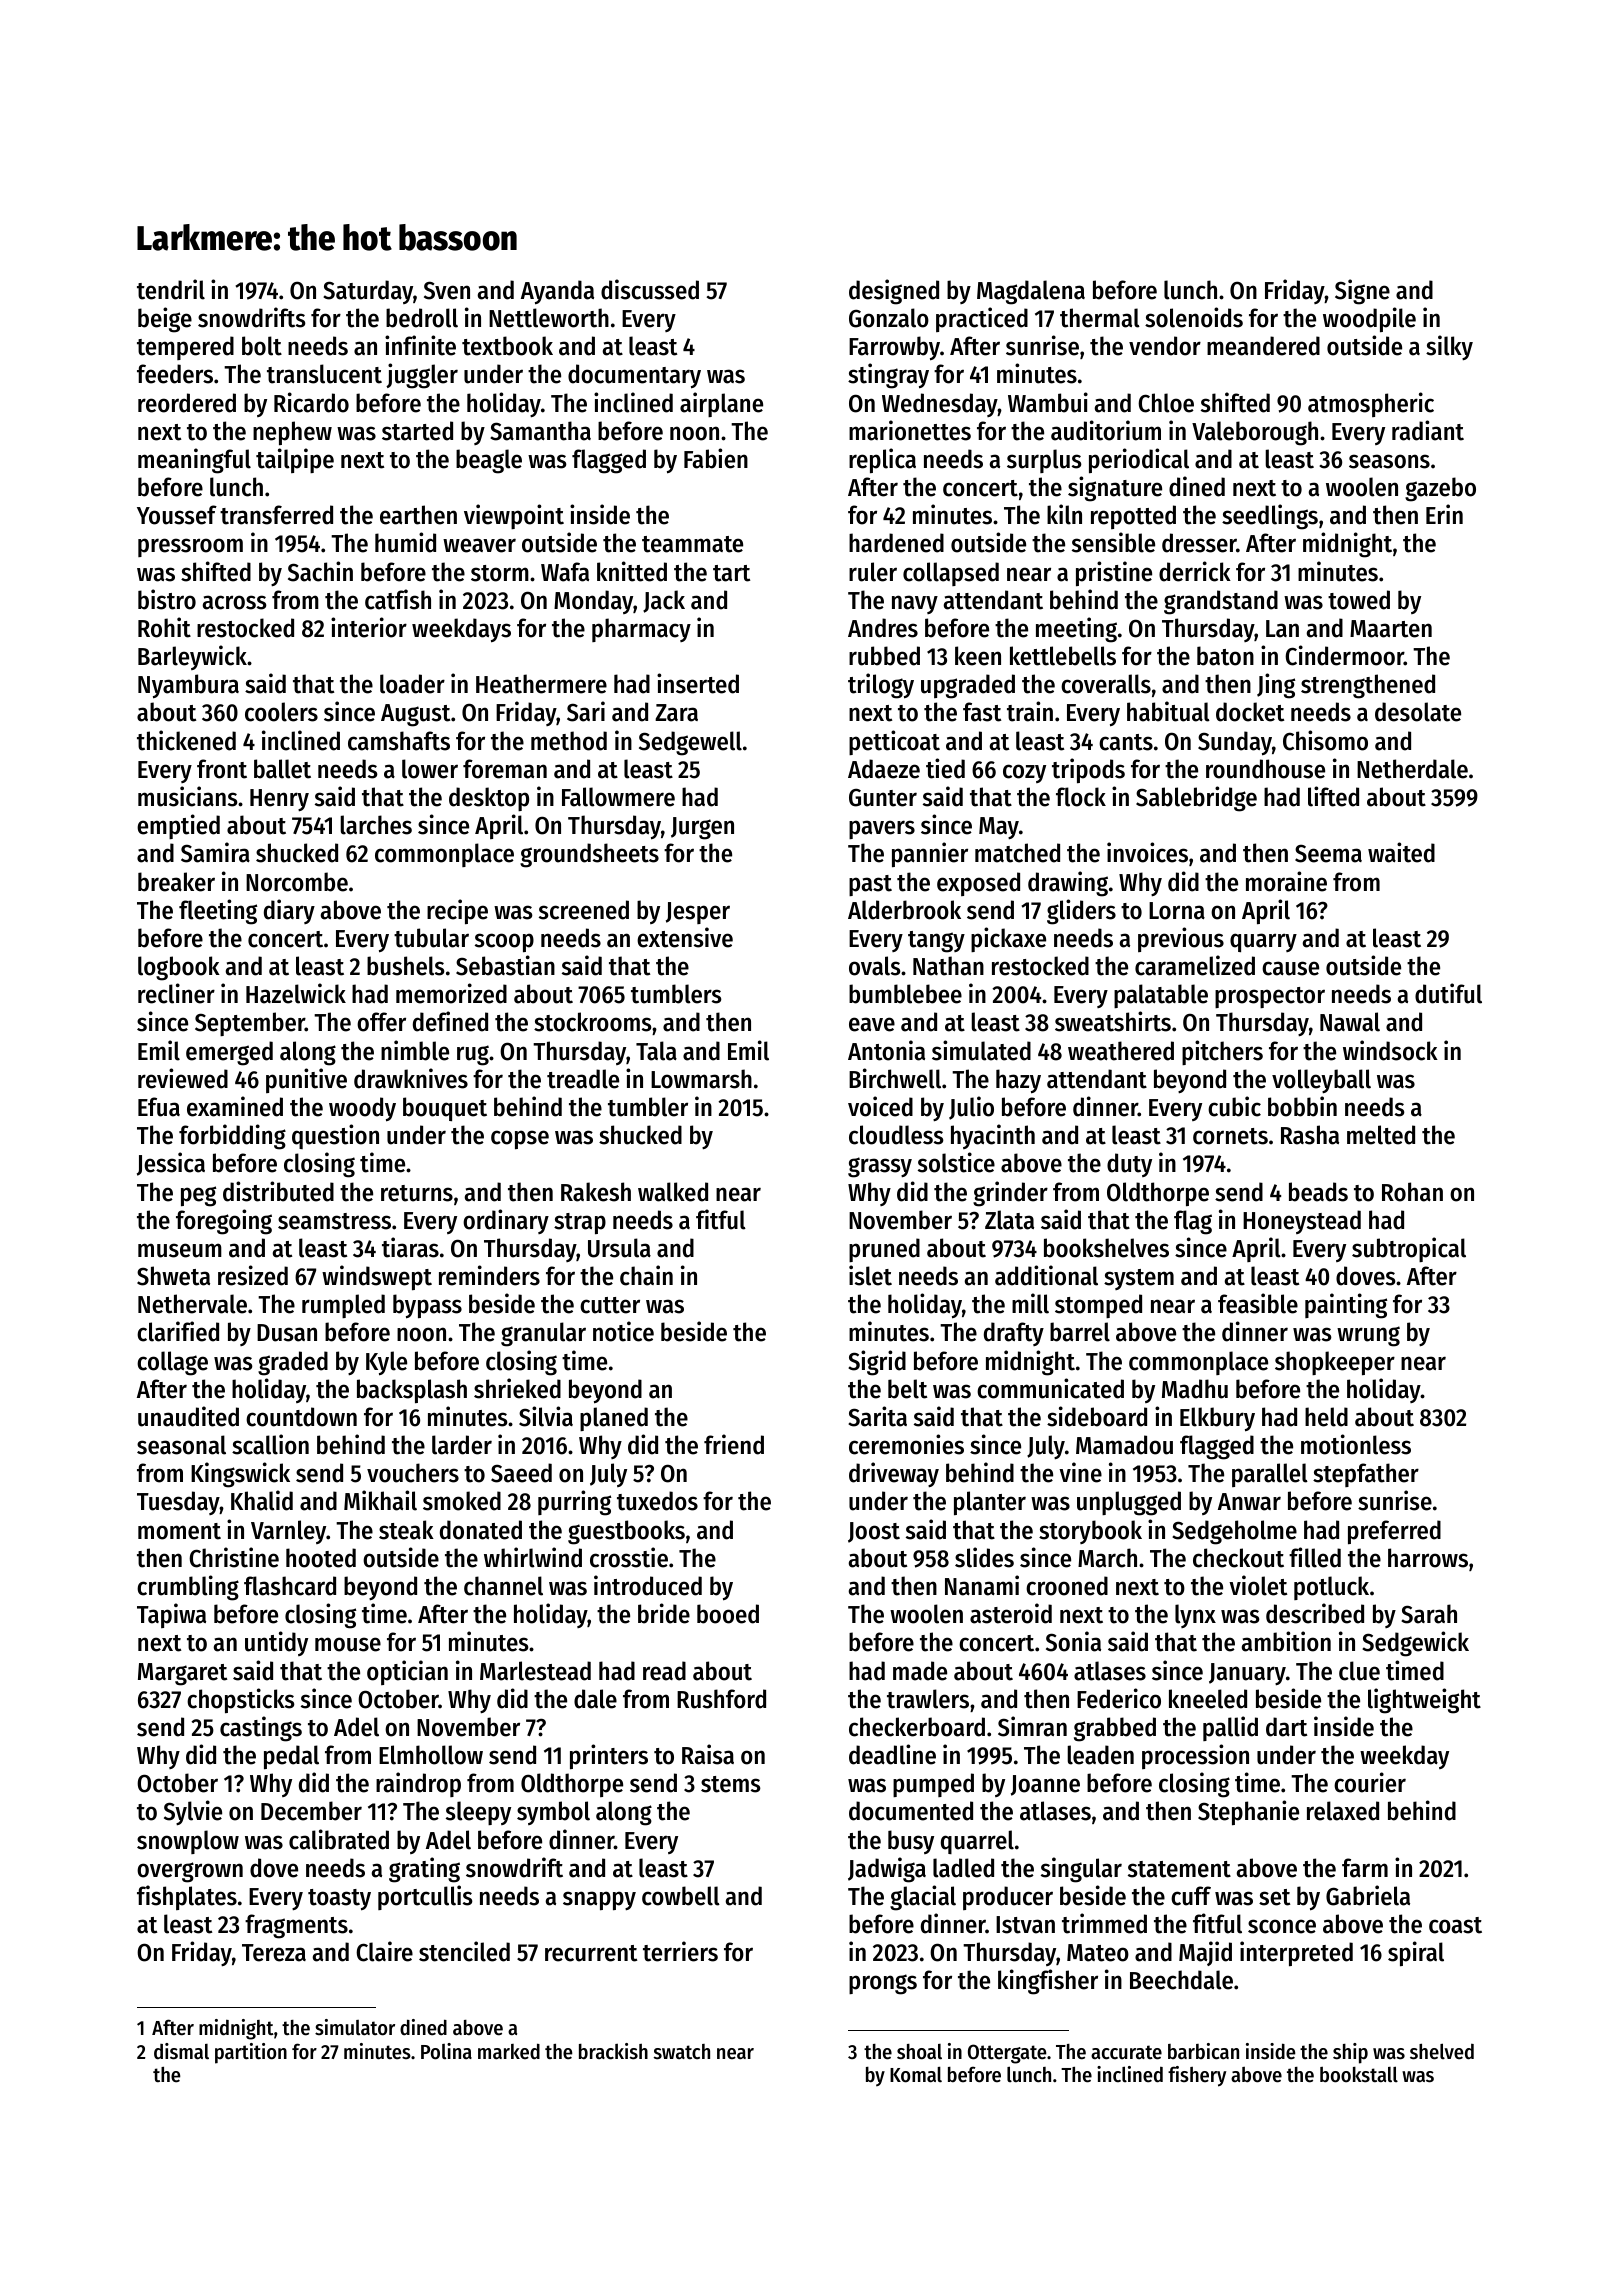 Image resolution: width=1620 pixels, height=2292 pixels. Describe the element at coordinates (489, 461) in the screenshot. I see `beagle` at that location.
